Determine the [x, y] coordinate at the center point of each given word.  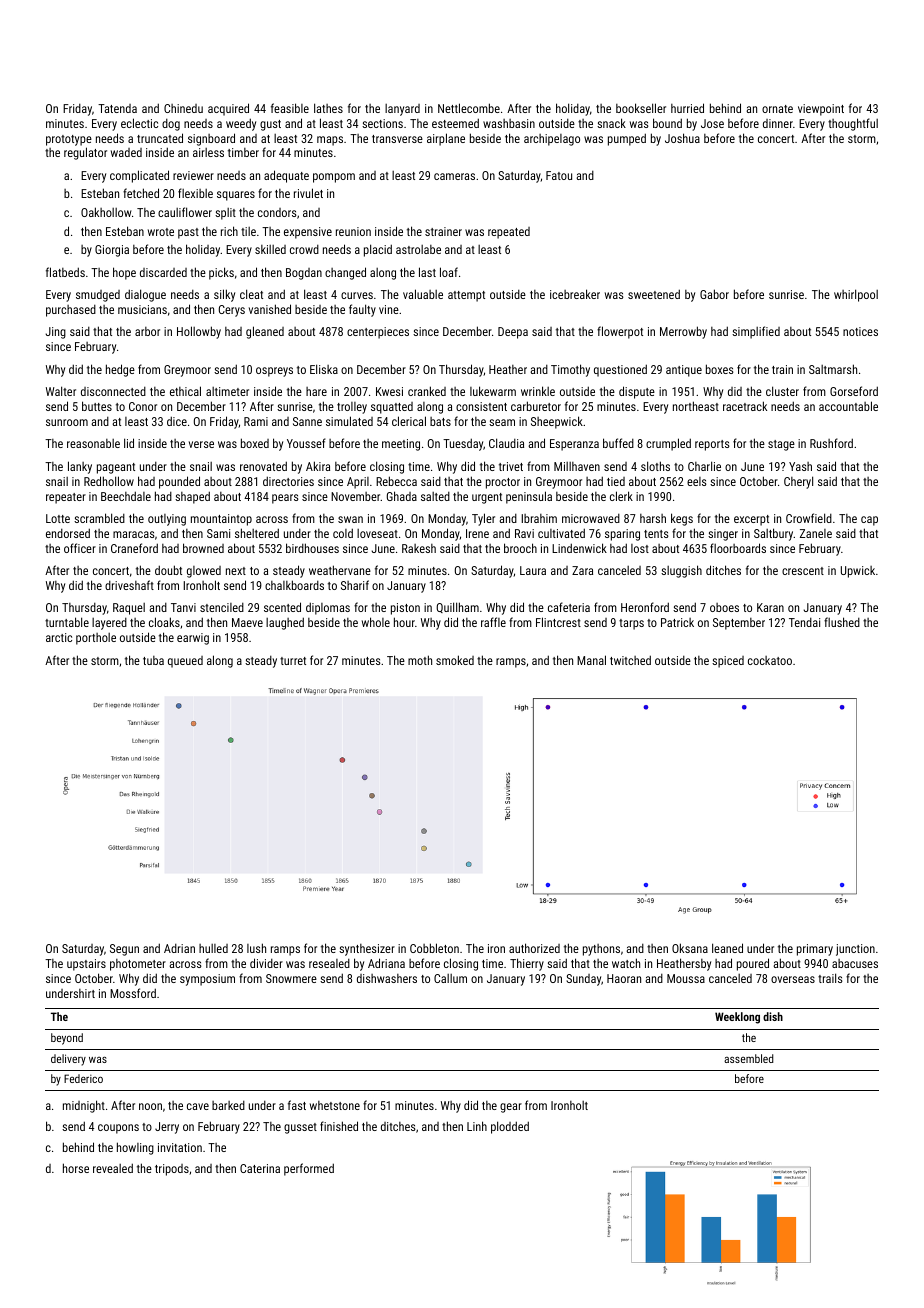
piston [405, 609]
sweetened [654, 294]
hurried [687, 108]
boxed [255, 443]
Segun [124, 950]
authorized [534, 948]
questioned [620, 370]
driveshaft [129, 585]
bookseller [641, 108]
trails [830, 978]
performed [309, 1169]
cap [869, 521]
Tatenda [117, 108]
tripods [172, 1170]
